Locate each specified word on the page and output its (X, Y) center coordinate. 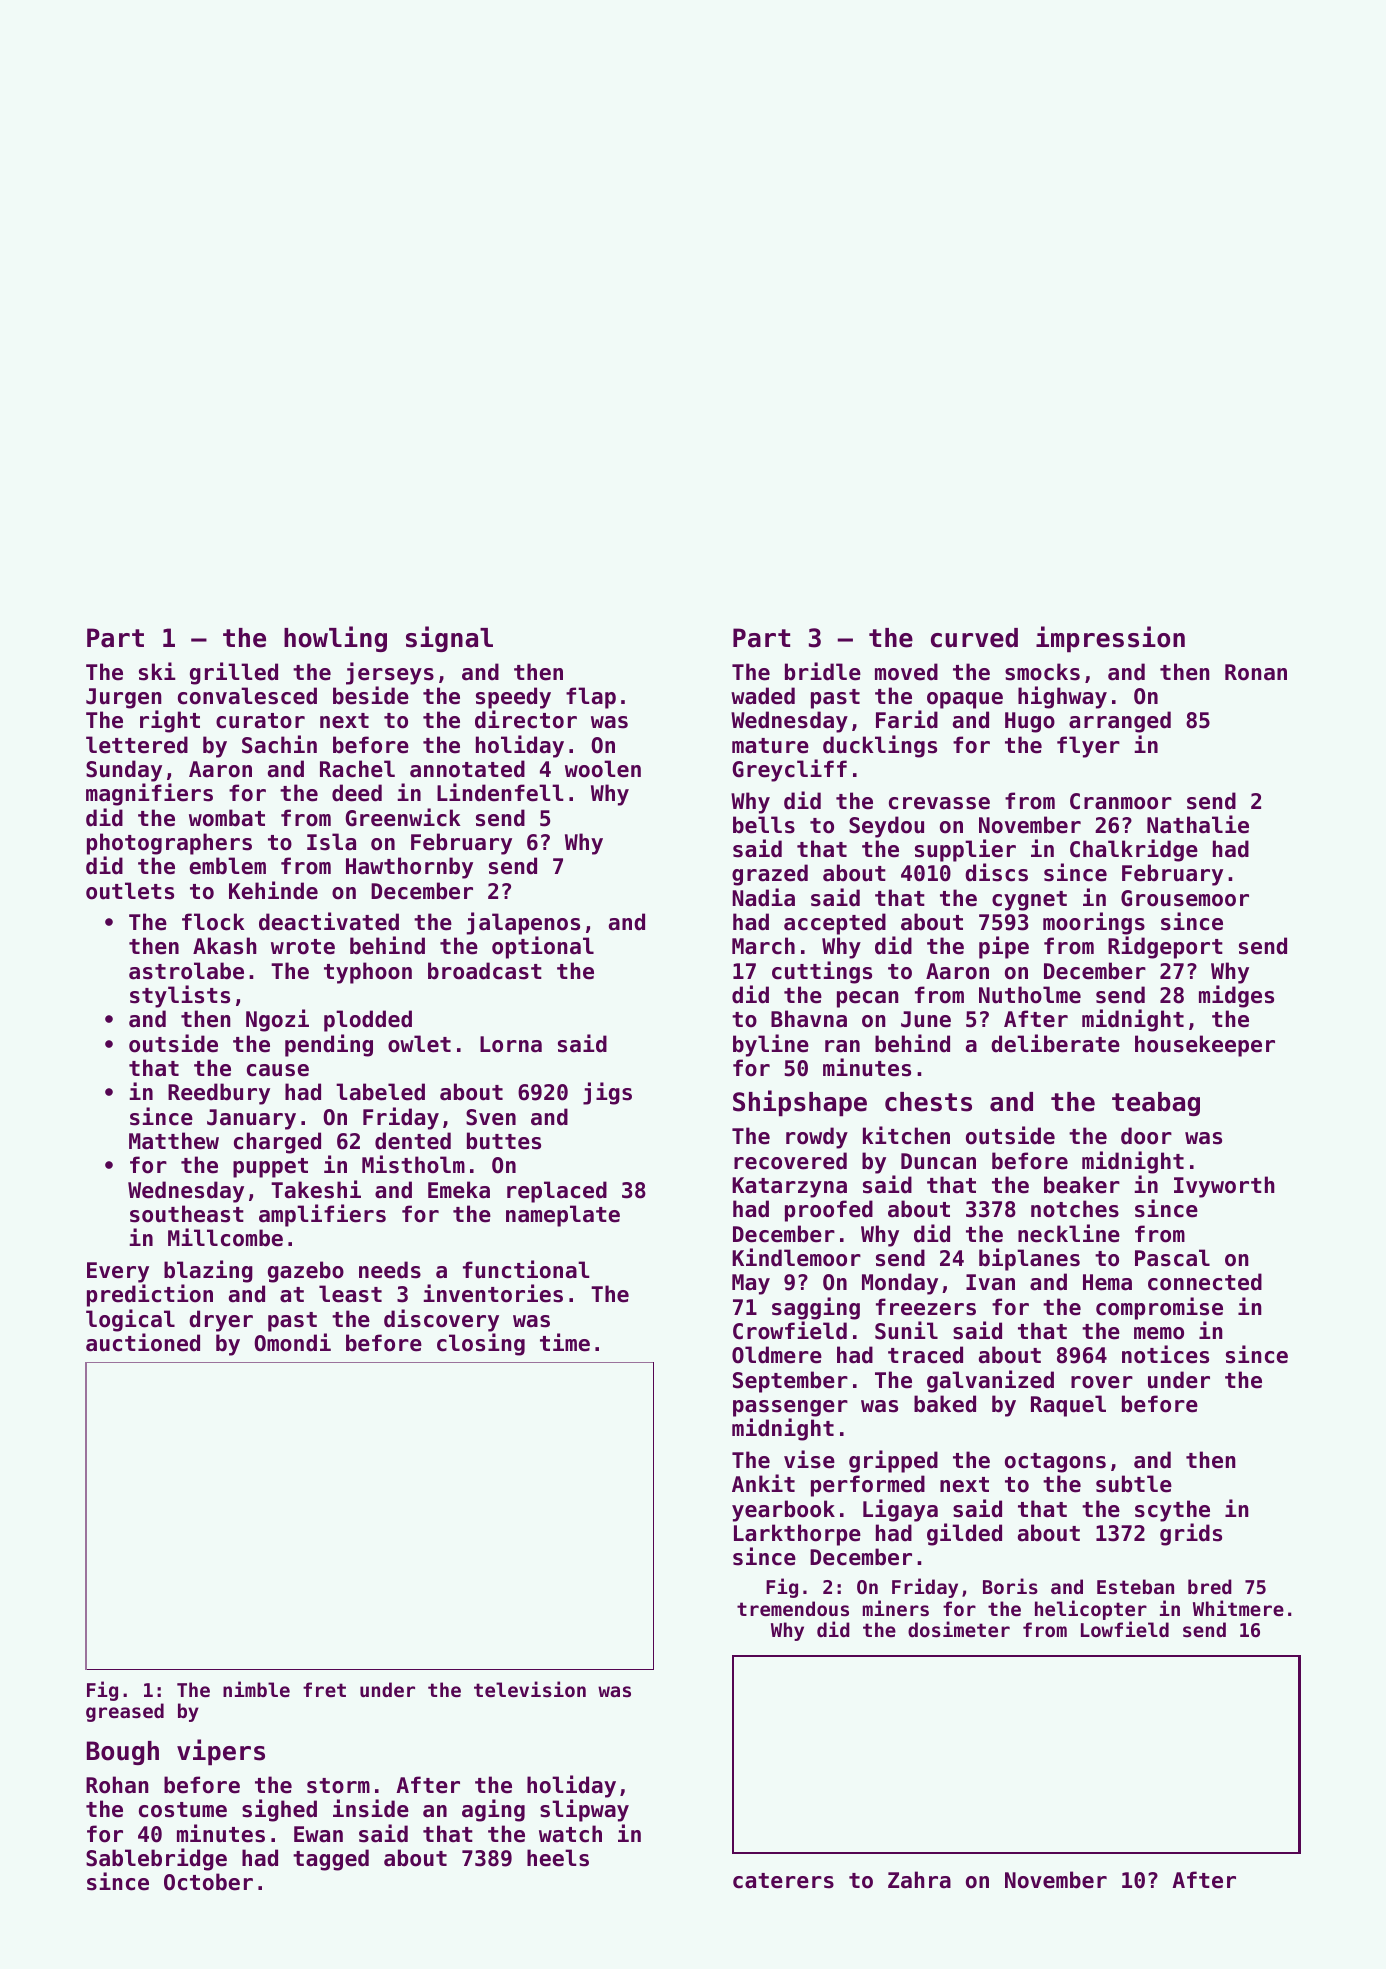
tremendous (793, 1608)
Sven (491, 1117)
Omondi (292, 1342)
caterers (783, 1881)
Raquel (1068, 1406)
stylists (180, 996)
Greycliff (789, 770)
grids (1191, 1534)
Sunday (124, 771)
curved (974, 638)
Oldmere (777, 1355)
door (1146, 1136)
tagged (331, 1860)
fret (324, 1689)
